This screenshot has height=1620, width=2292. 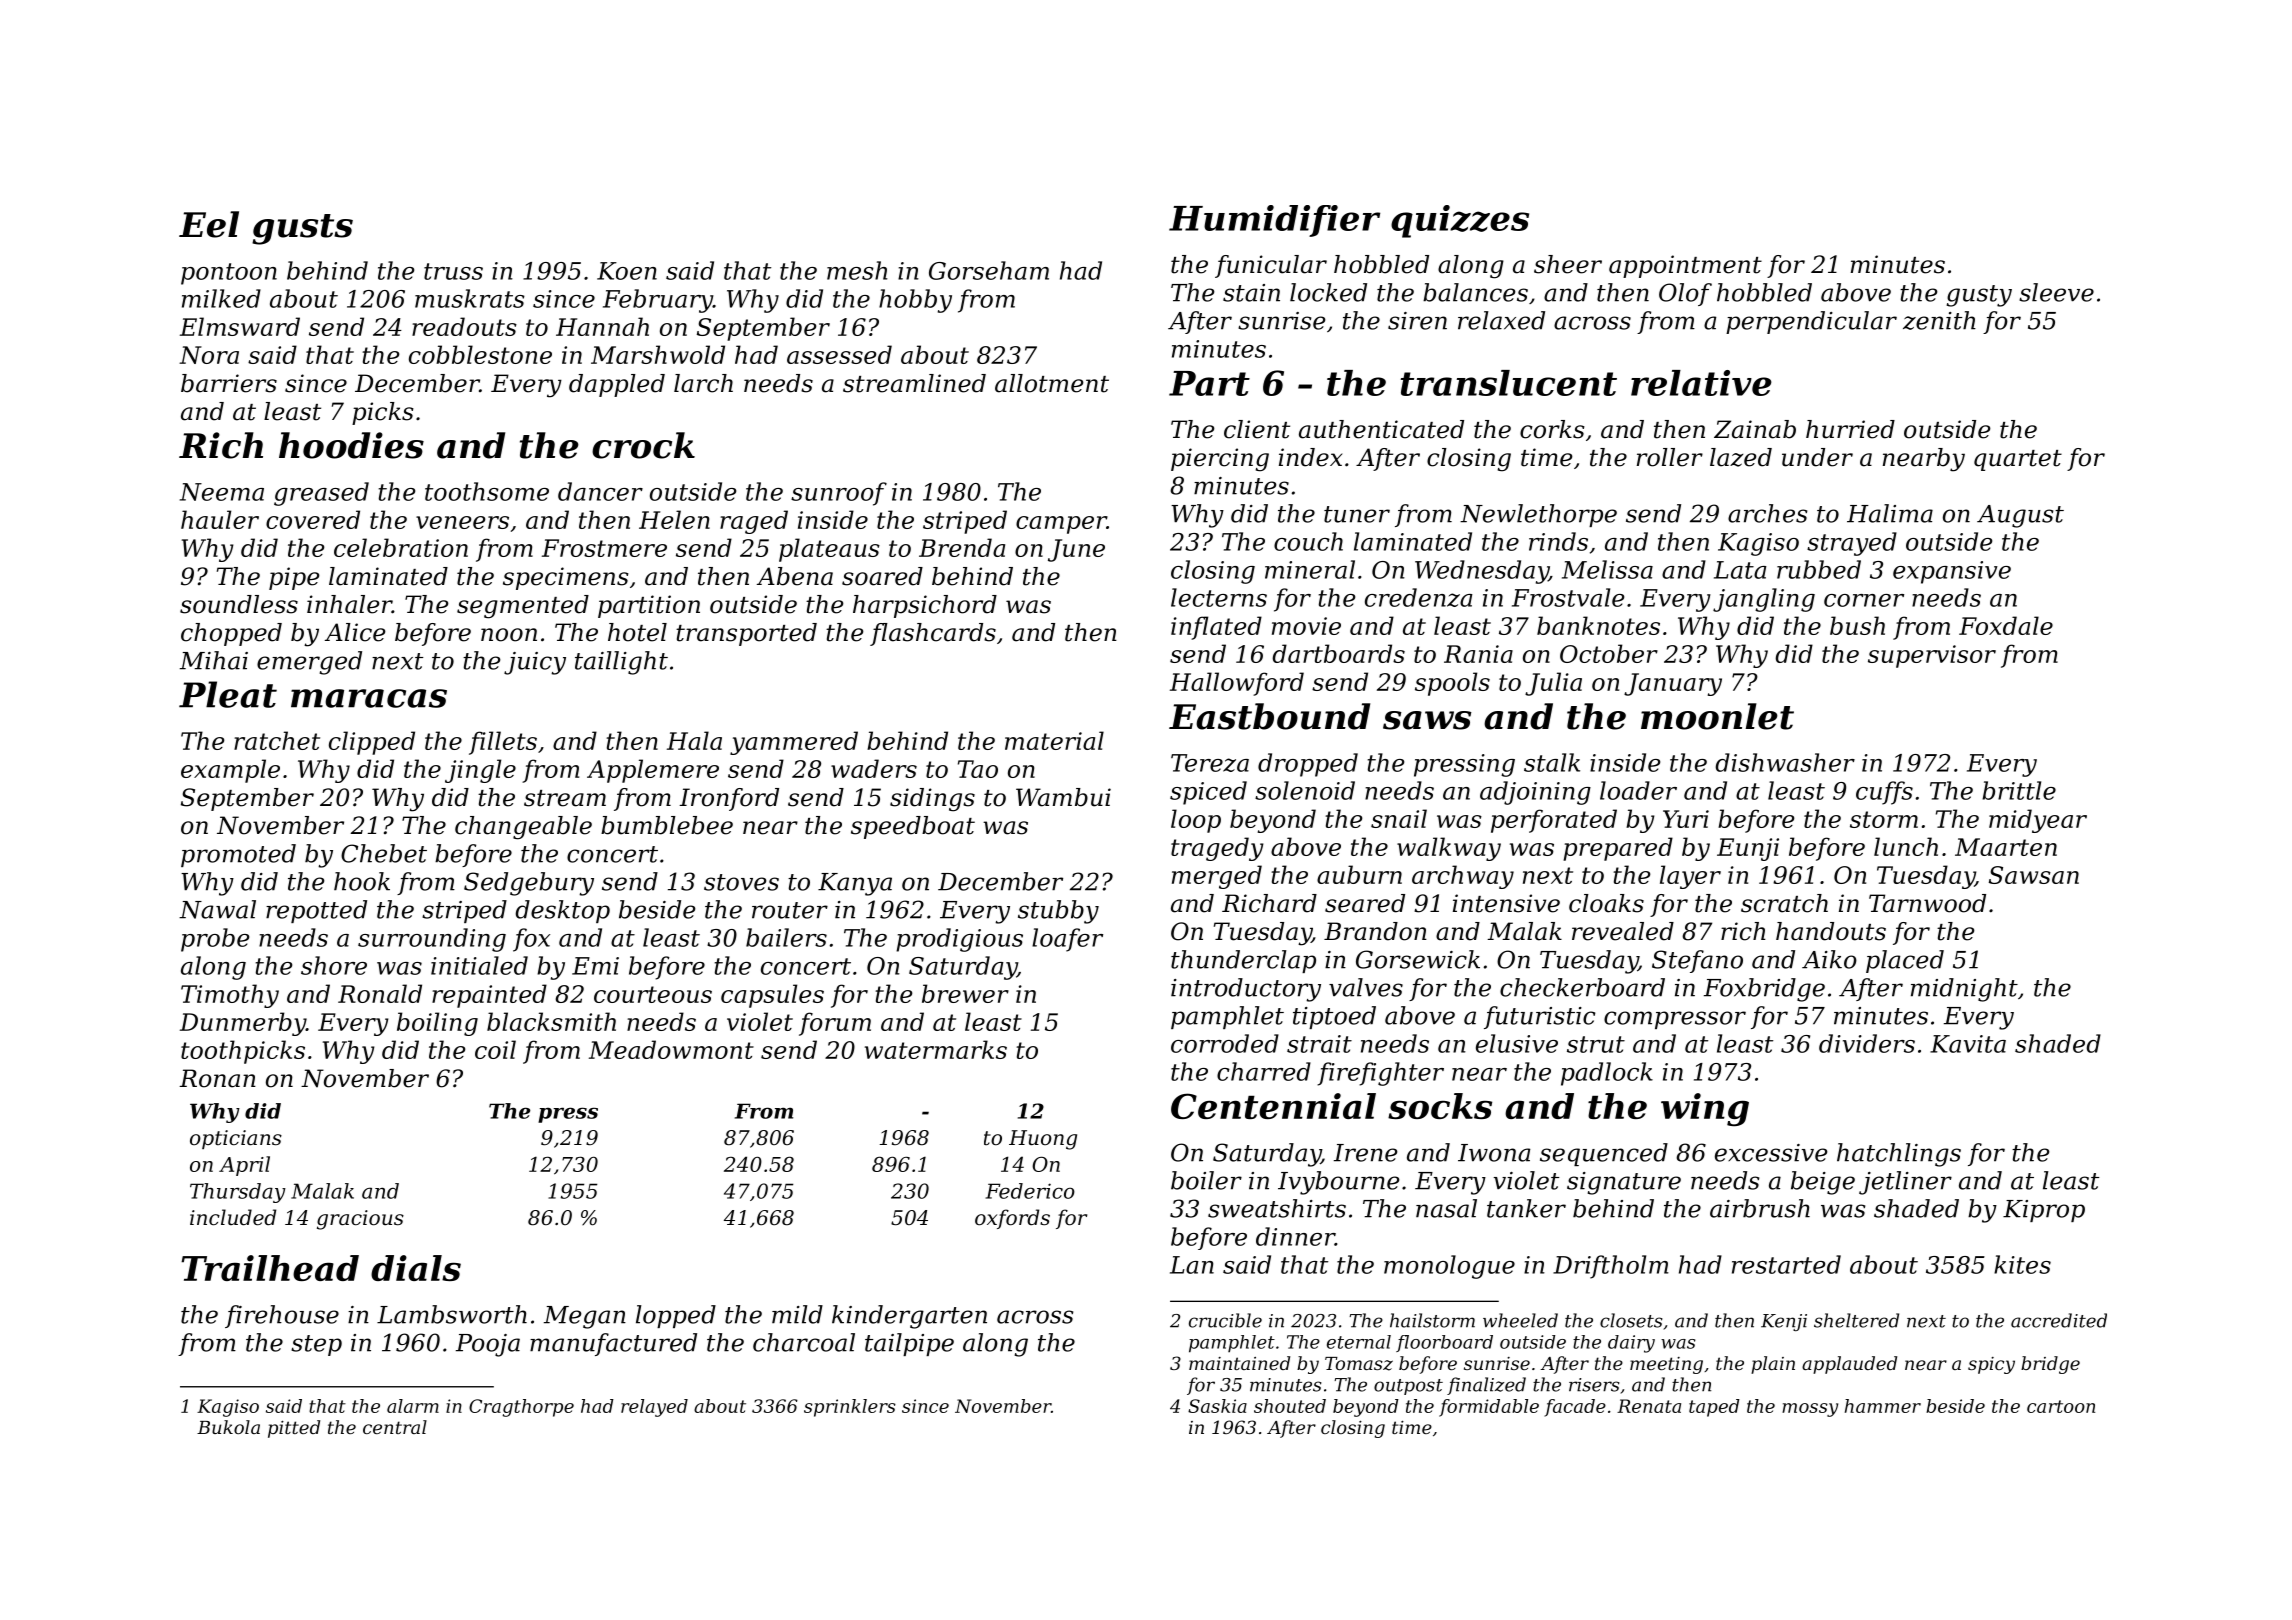 What do you see at coordinates (2061, 1406) in the screenshot?
I see `cartoon` at bounding box center [2061, 1406].
